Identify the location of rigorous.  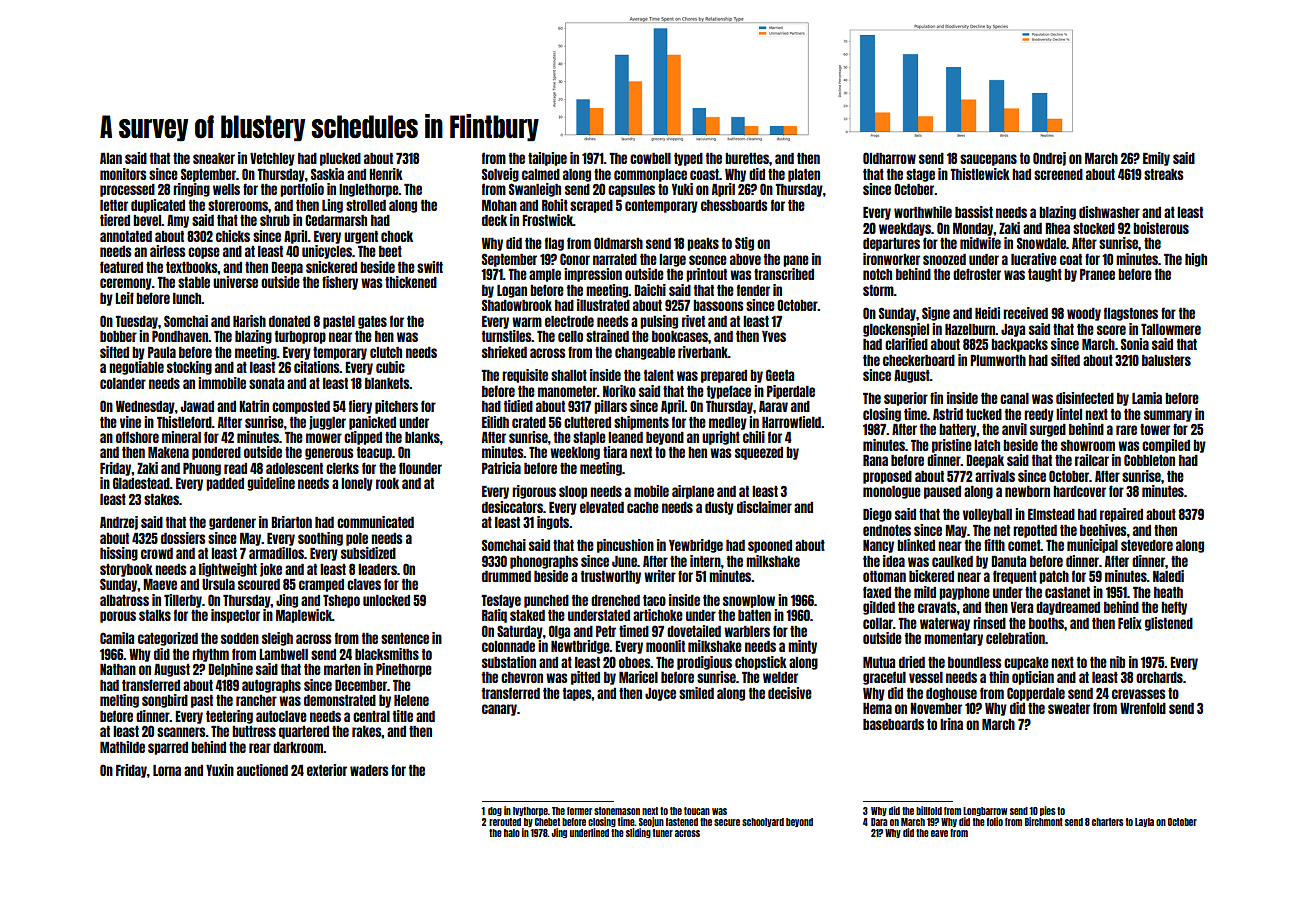
(534, 492).
